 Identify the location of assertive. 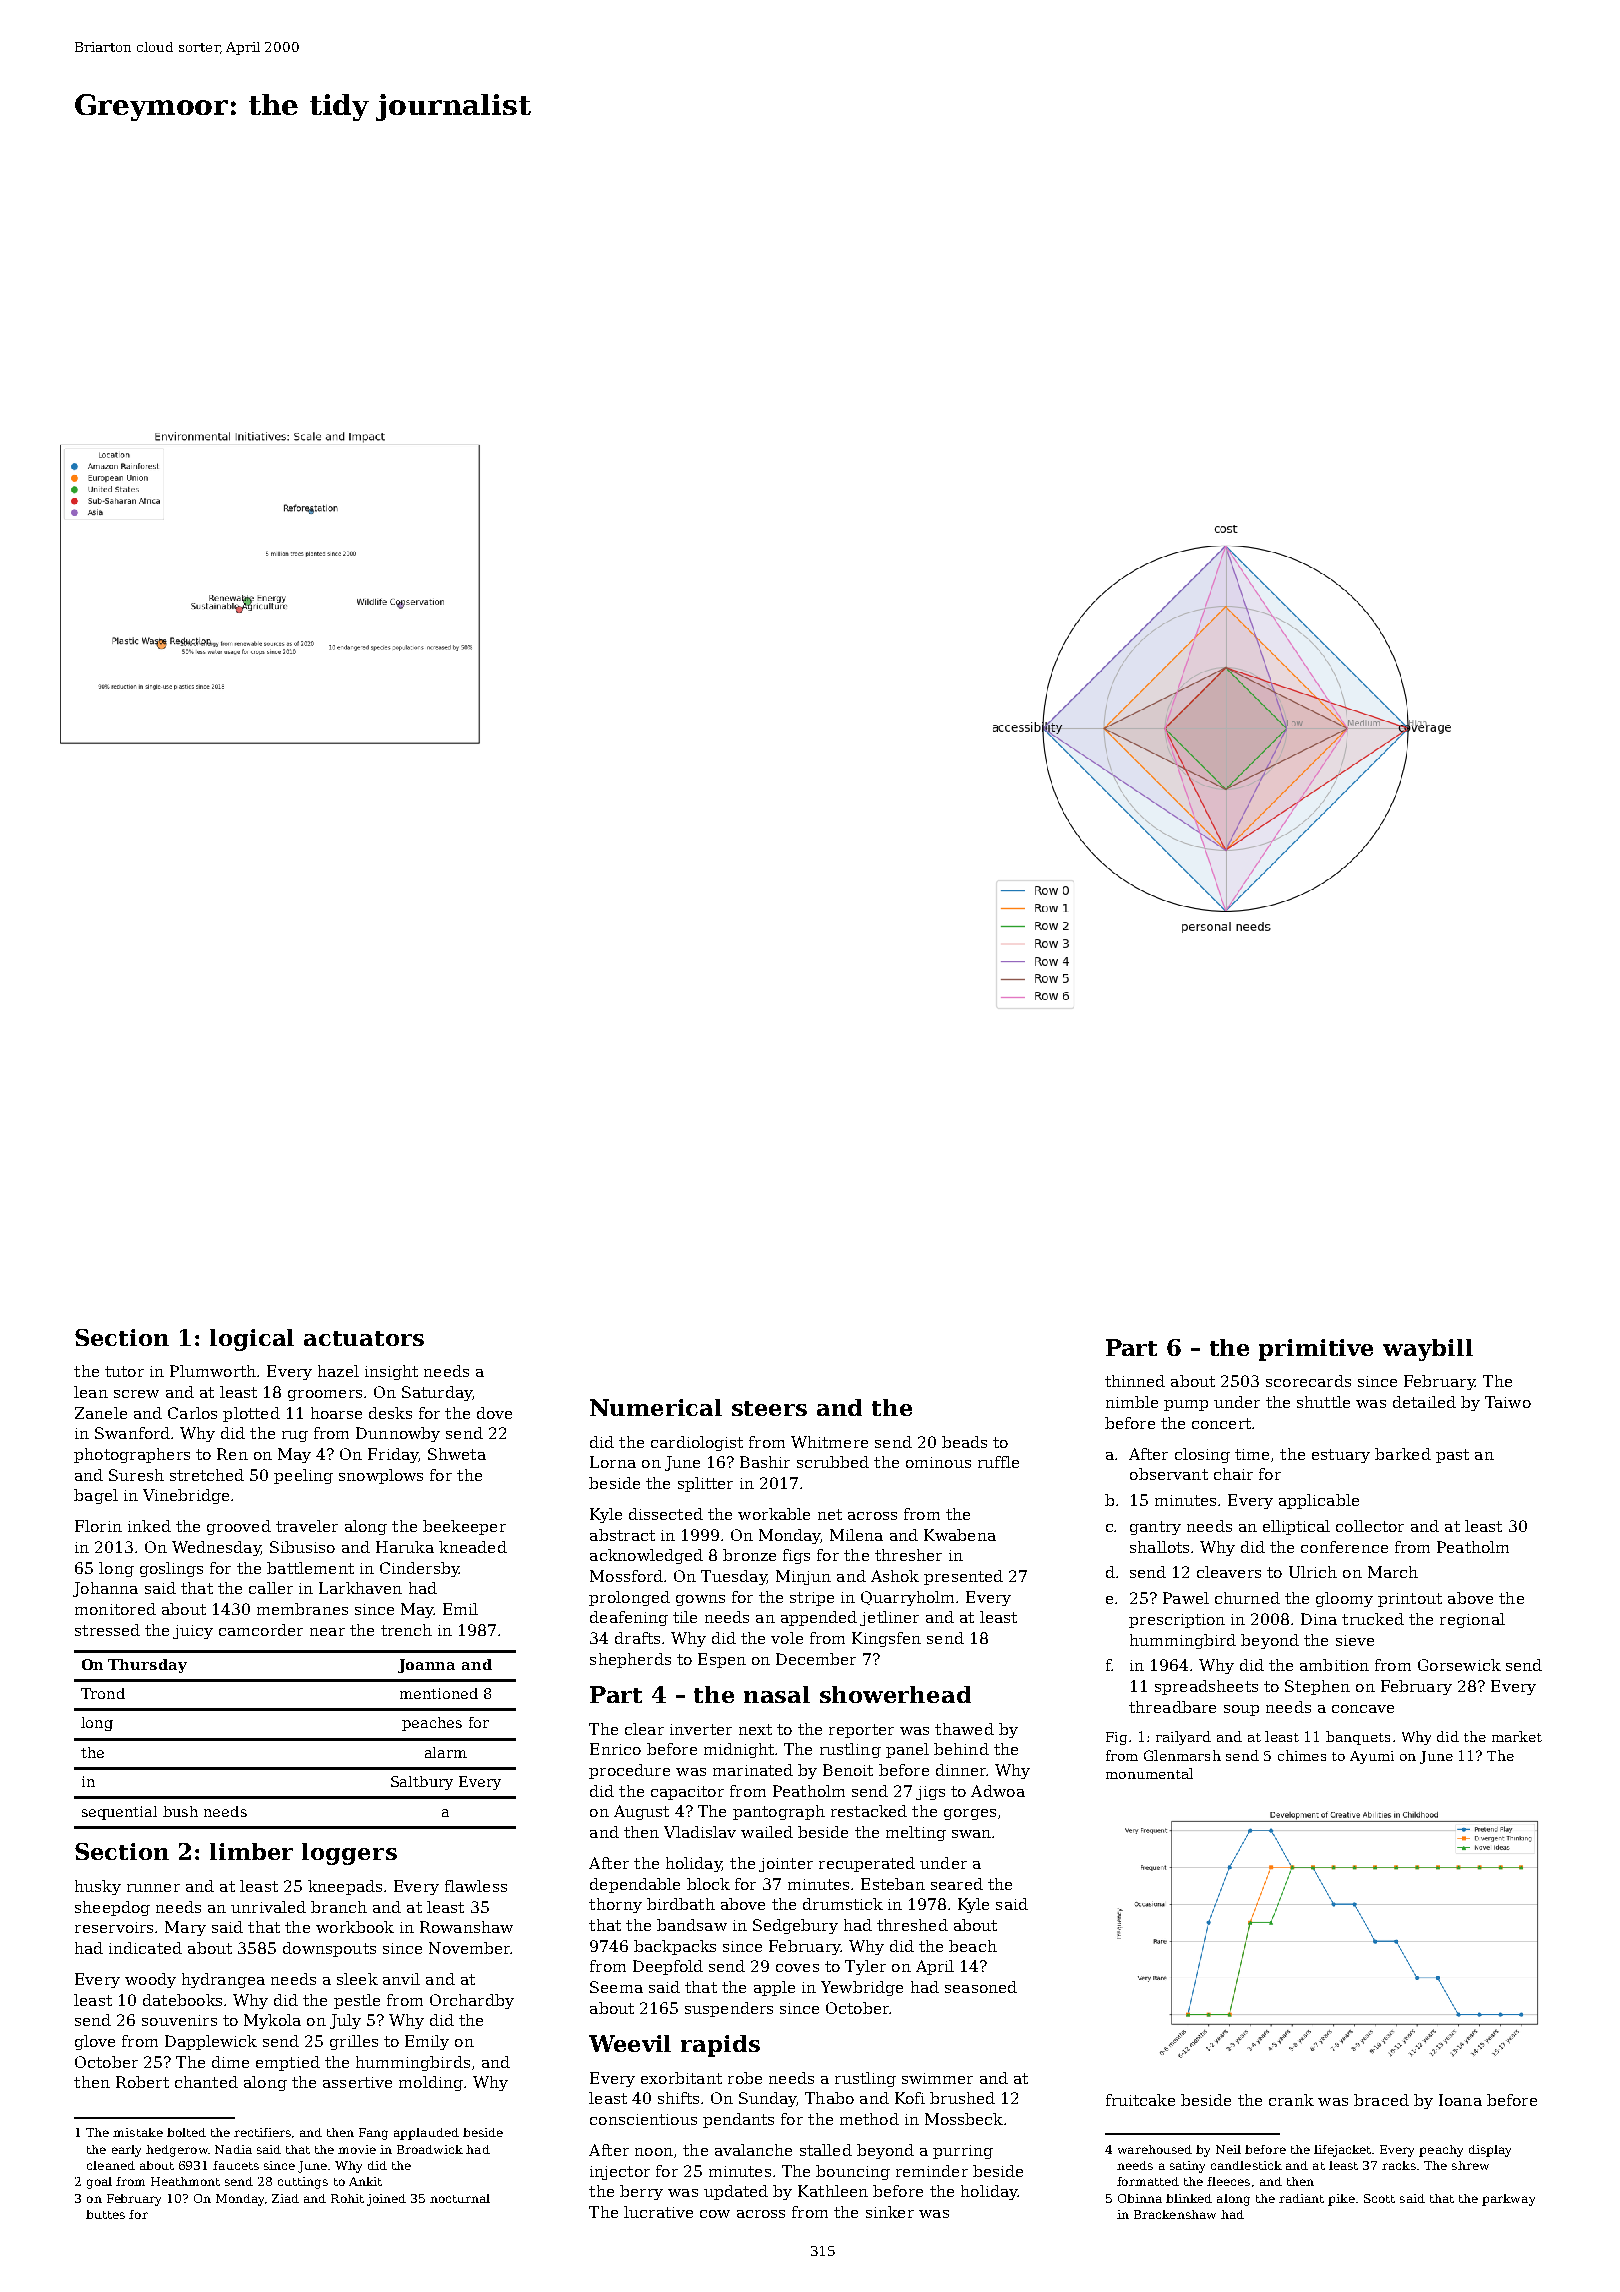
(357, 2082).
